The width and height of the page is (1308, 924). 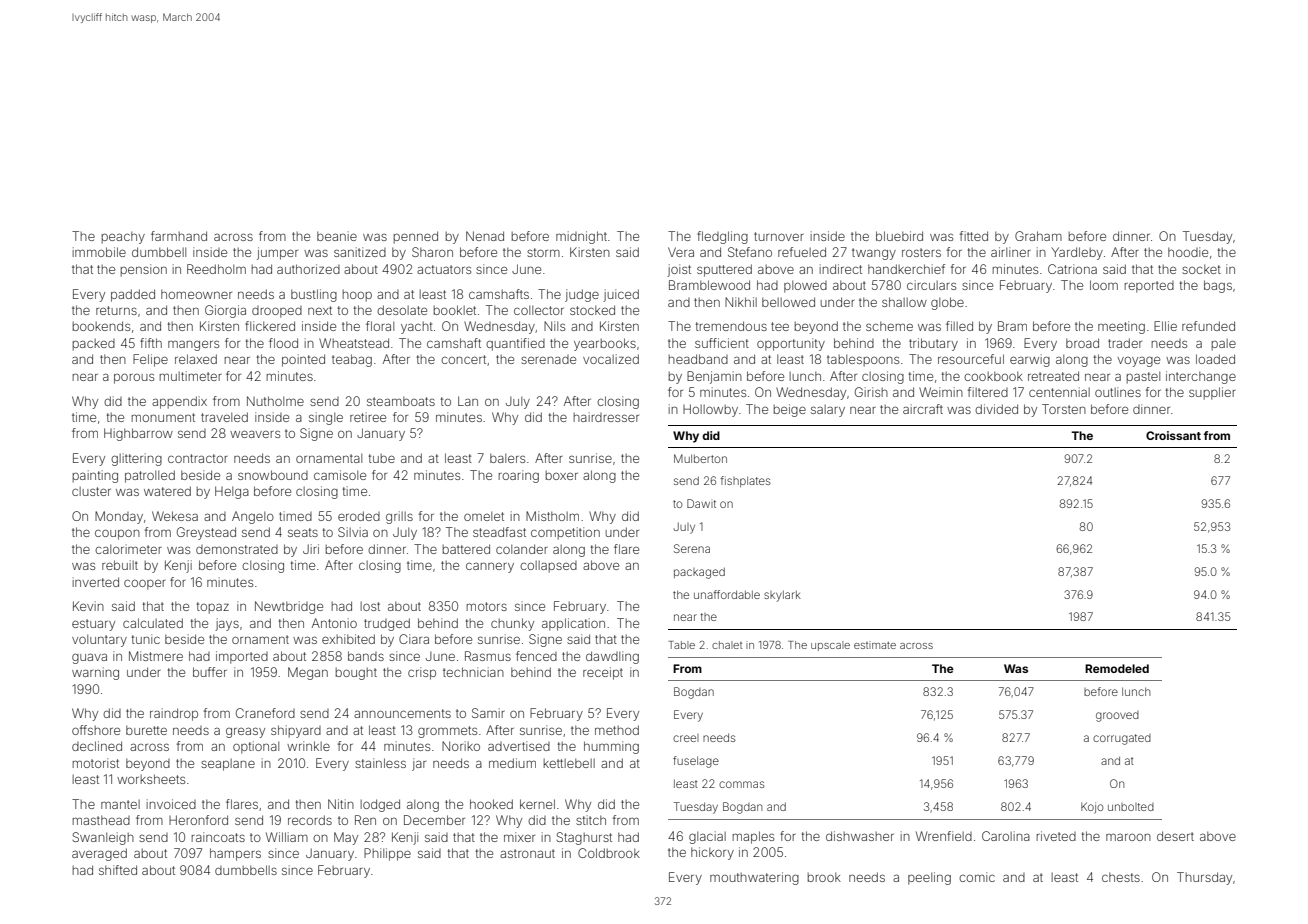 I want to click on masthead, so click(x=101, y=820).
